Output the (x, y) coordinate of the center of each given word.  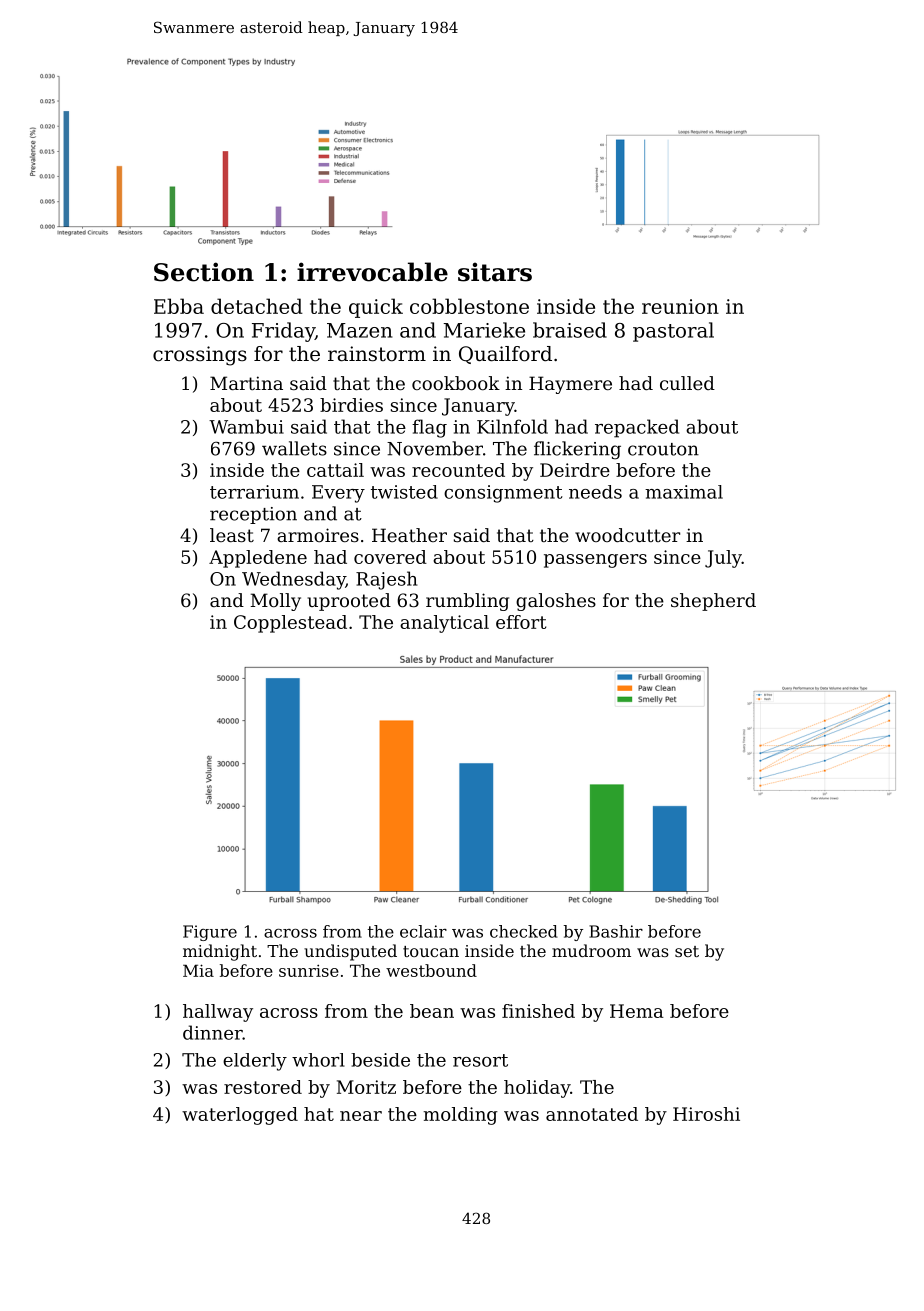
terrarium (254, 492)
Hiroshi (706, 1114)
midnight (220, 952)
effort (521, 622)
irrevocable (372, 272)
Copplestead (290, 624)
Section (204, 272)
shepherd (713, 602)
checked (524, 931)
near (361, 1116)
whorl (318, 1060)
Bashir (616, 931)
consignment (503, 494)
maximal (684, 492)
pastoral (673, 332)
